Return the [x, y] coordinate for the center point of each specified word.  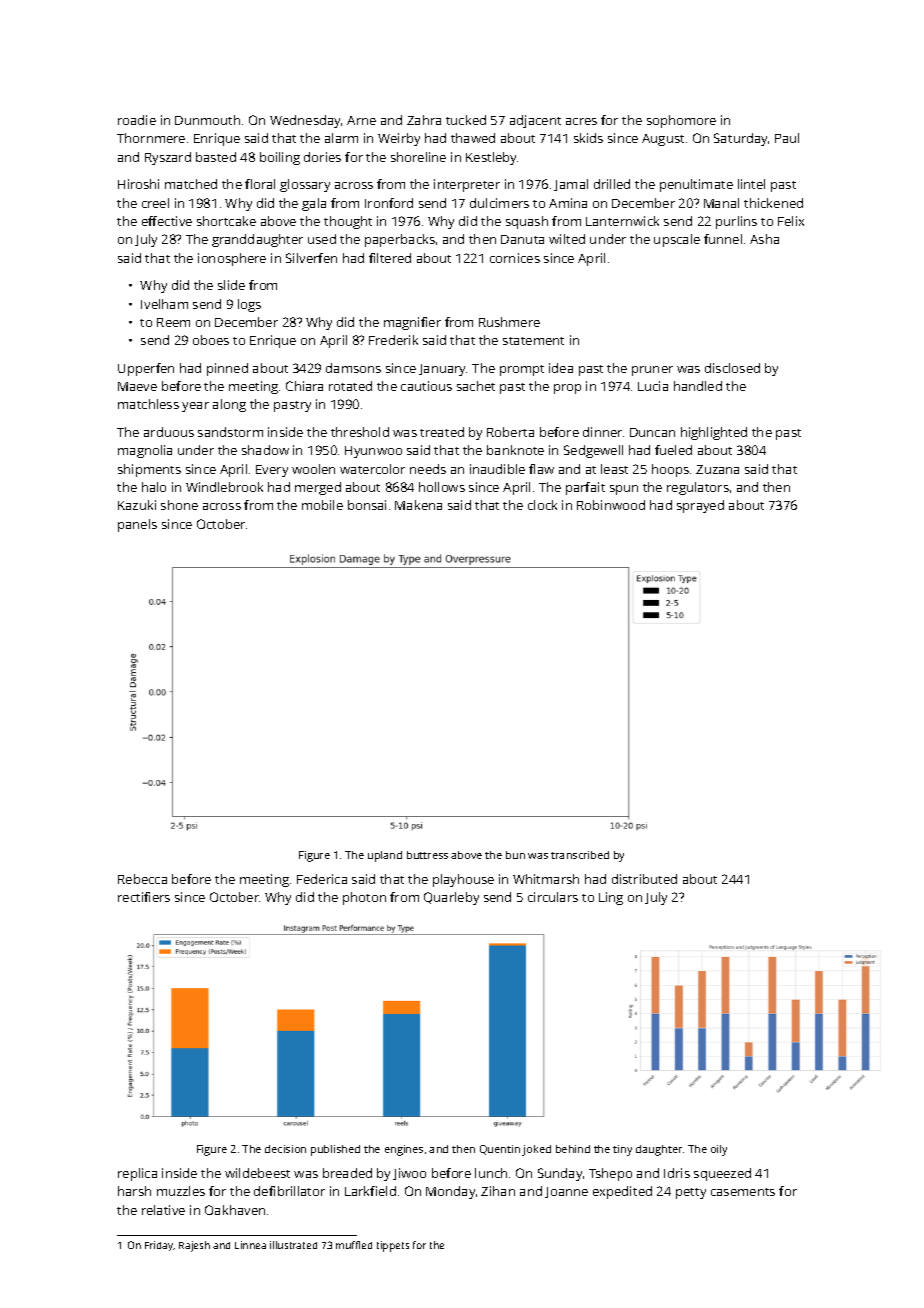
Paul [787, 138]
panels [137, 525]
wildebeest [257, 1173]
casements [743, 1192]
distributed [644, 879]
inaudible [497, 469]
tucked [466, 120]
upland [385, 856]
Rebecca [142, 879]
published [335, 1150]
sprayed [700, 506]
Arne [361, 120]
